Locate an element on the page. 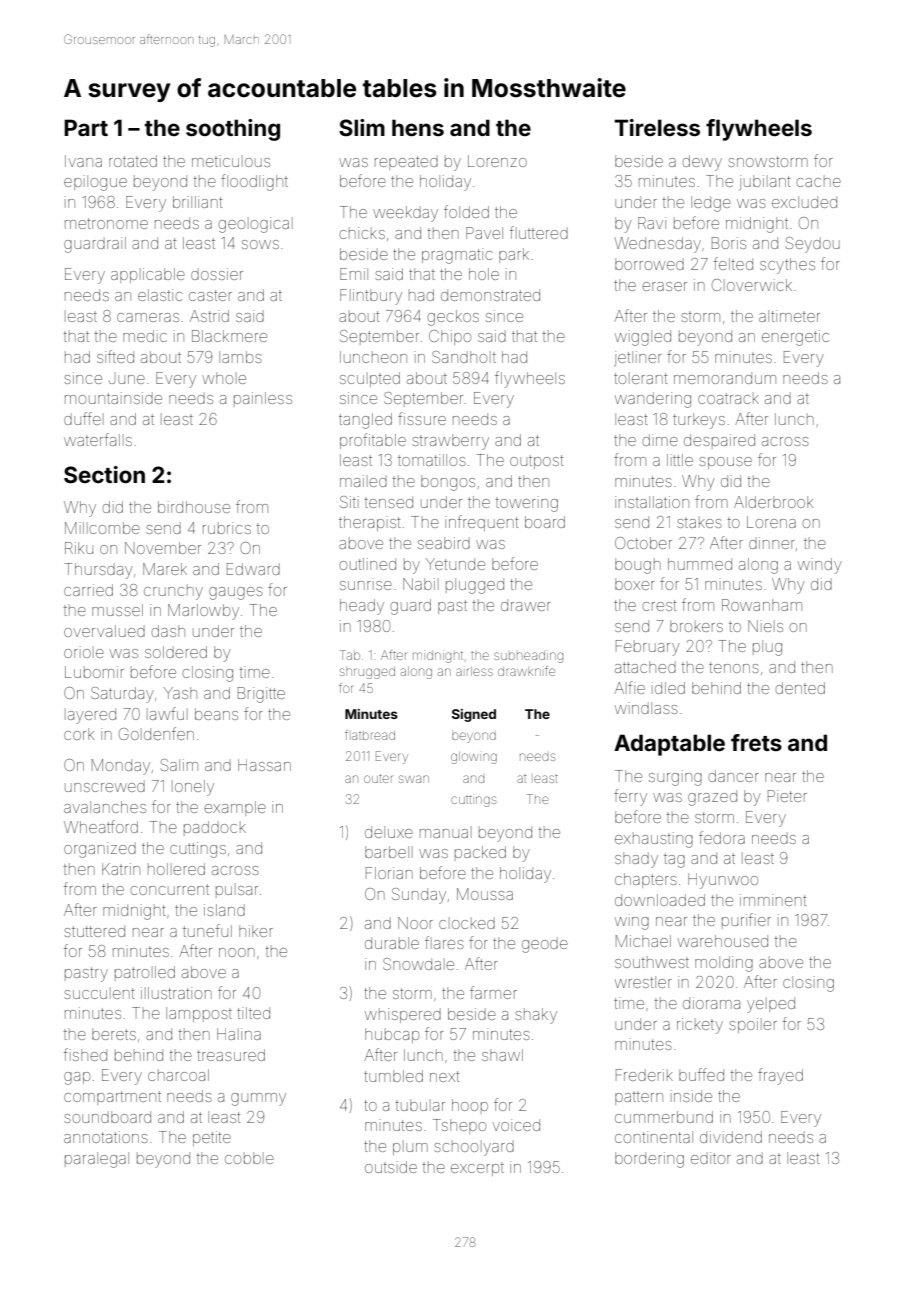 The width and height of the image is (908, 1316). rotated is located at coordinates (133, 161).
